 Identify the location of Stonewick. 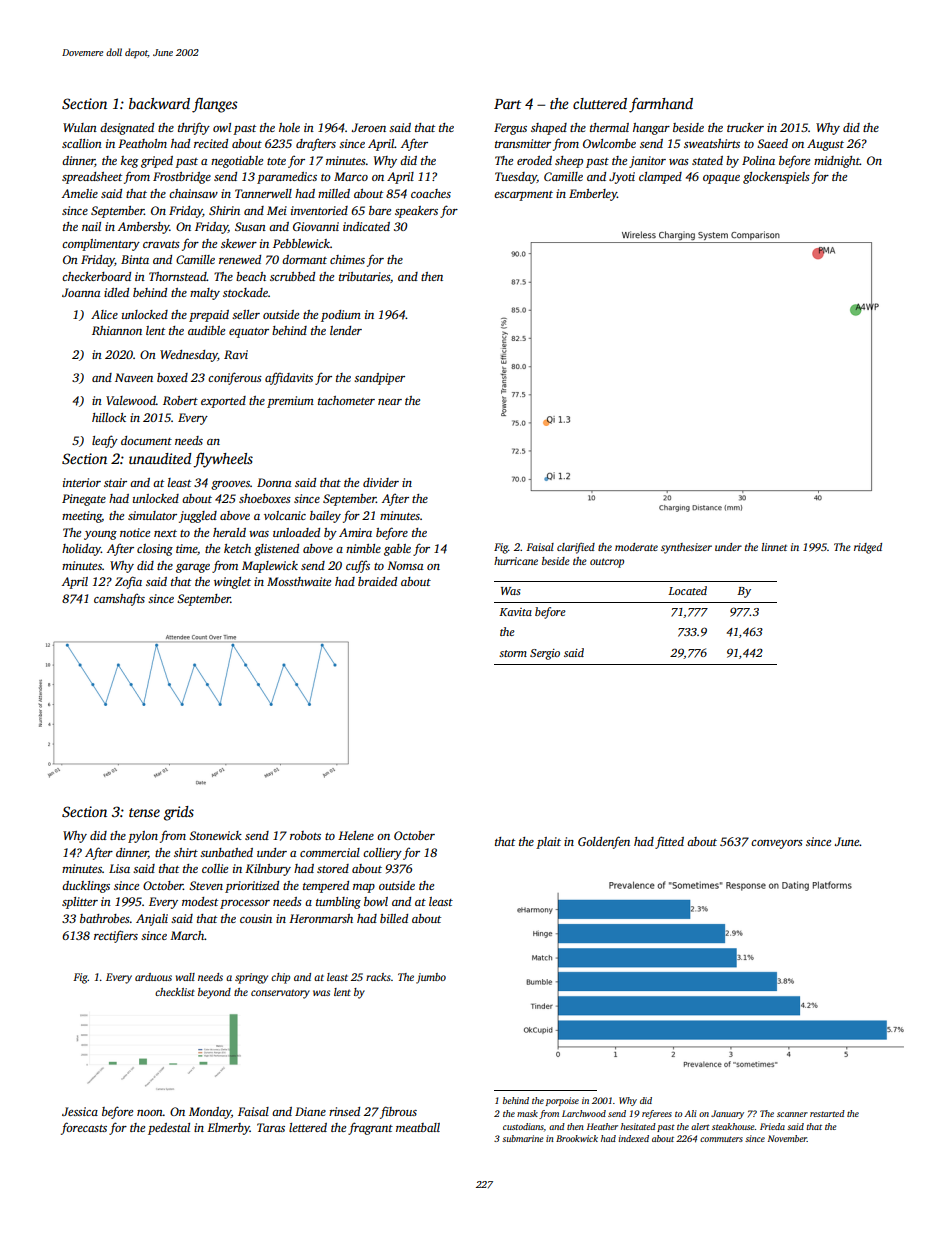
(215, 835).
